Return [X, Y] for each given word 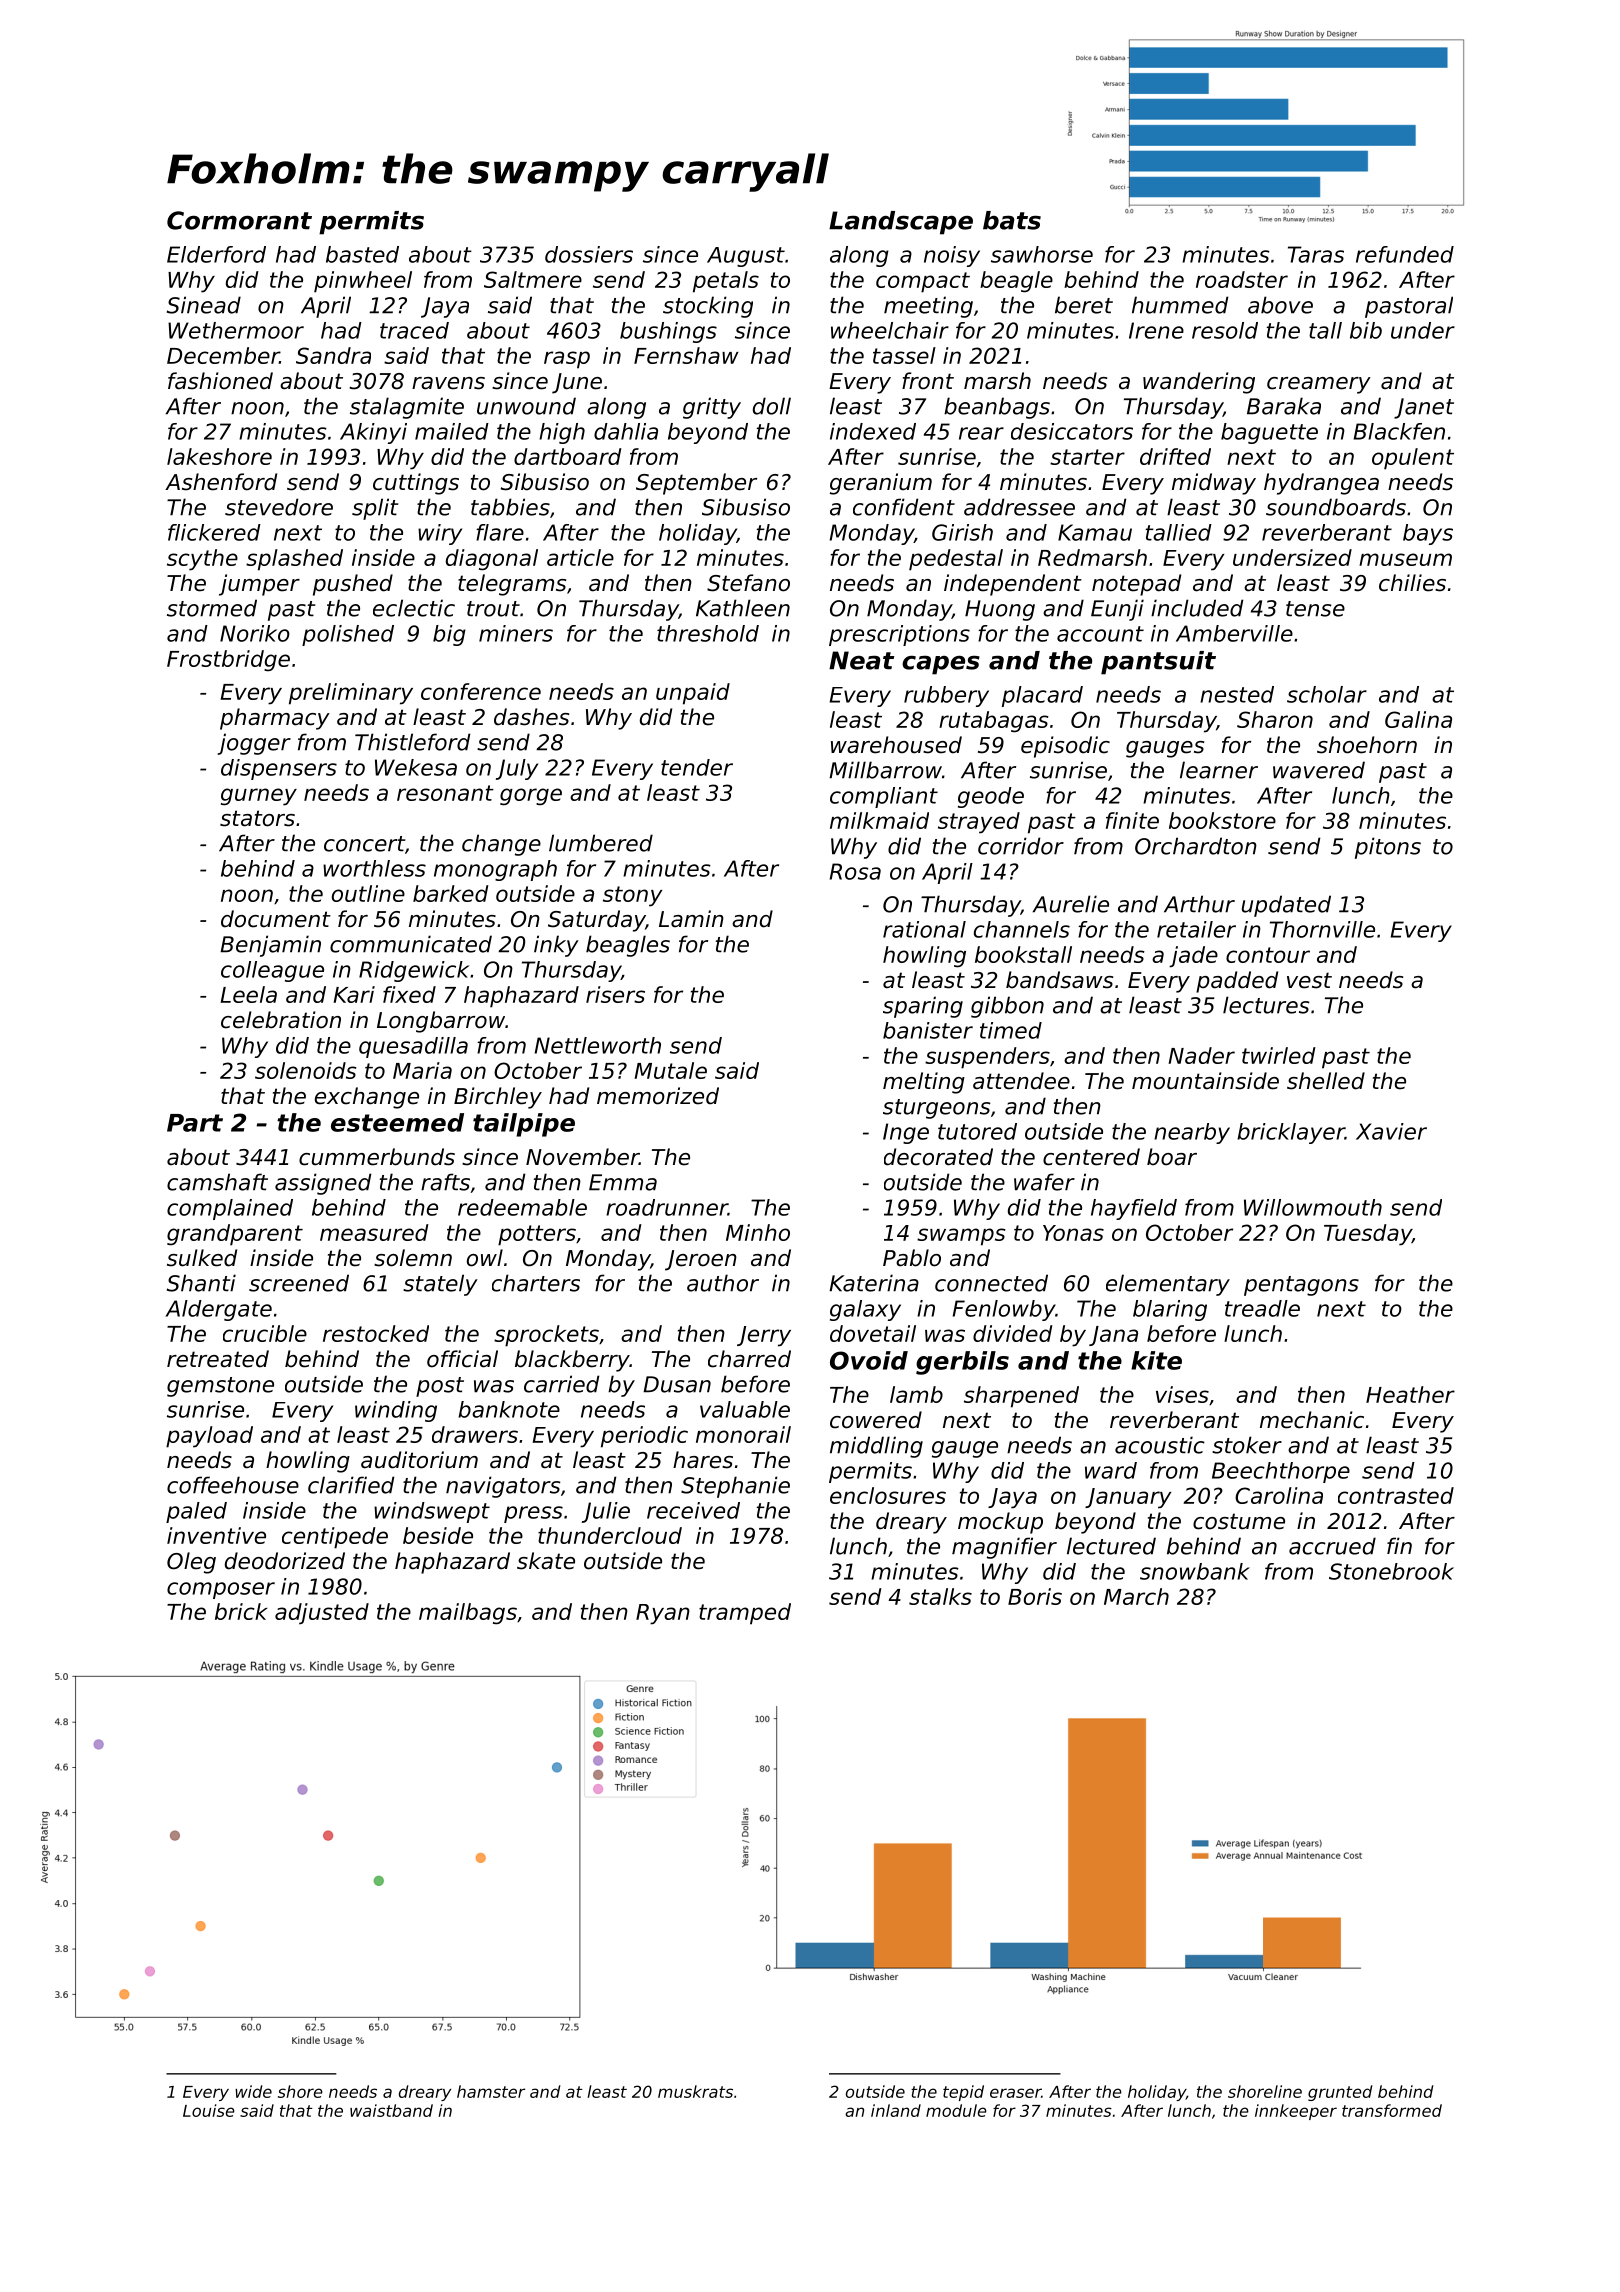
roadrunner [667, 1207]
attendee [1021, 1081]
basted [362, 254]
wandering [1199, 383]
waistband [391, 2110]
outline [368, 893]
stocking [708, 307]
